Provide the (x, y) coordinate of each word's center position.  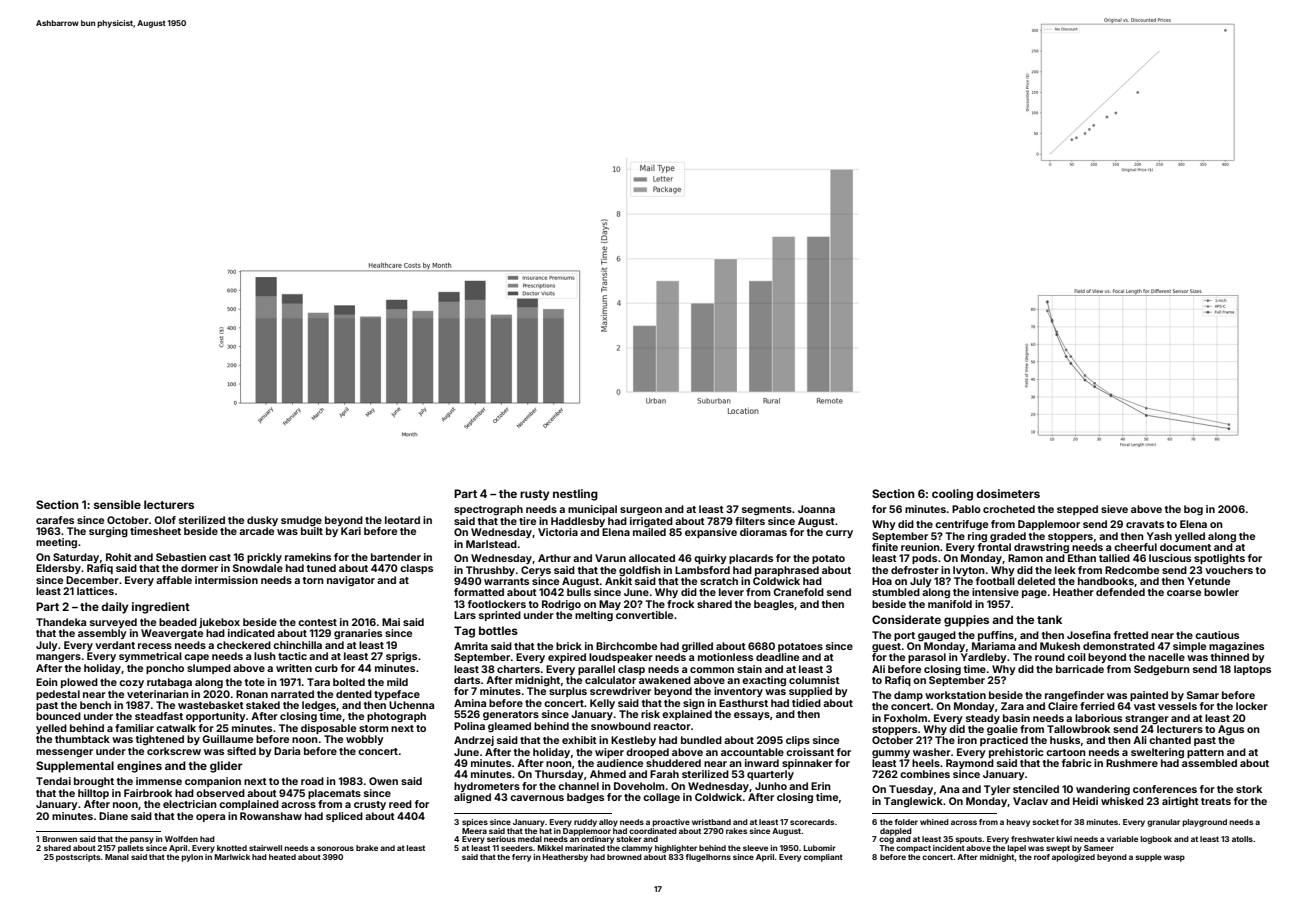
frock (680, 604)
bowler (1221, 592)
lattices (95, 591)
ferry (521, 858)
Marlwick (232, 857)
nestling (575, 495)
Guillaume (227, 739)
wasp (1174, 858)
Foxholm (905, 718)
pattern (1205, 753)
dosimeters (1008, 493)
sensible (117, 504)
